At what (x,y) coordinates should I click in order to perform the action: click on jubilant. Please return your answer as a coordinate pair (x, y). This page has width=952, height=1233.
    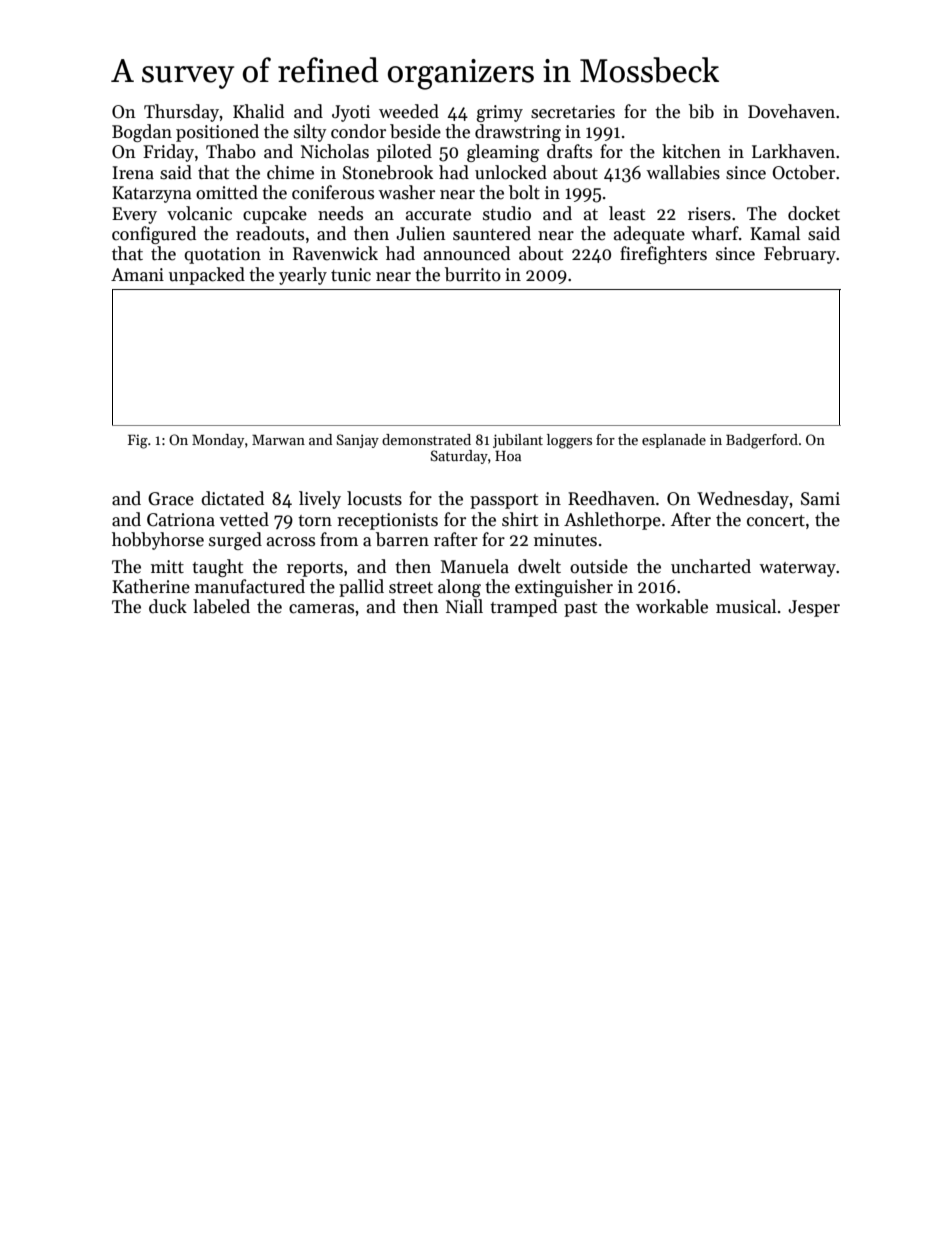
    Looking at the image, I should click on (518, 441).
